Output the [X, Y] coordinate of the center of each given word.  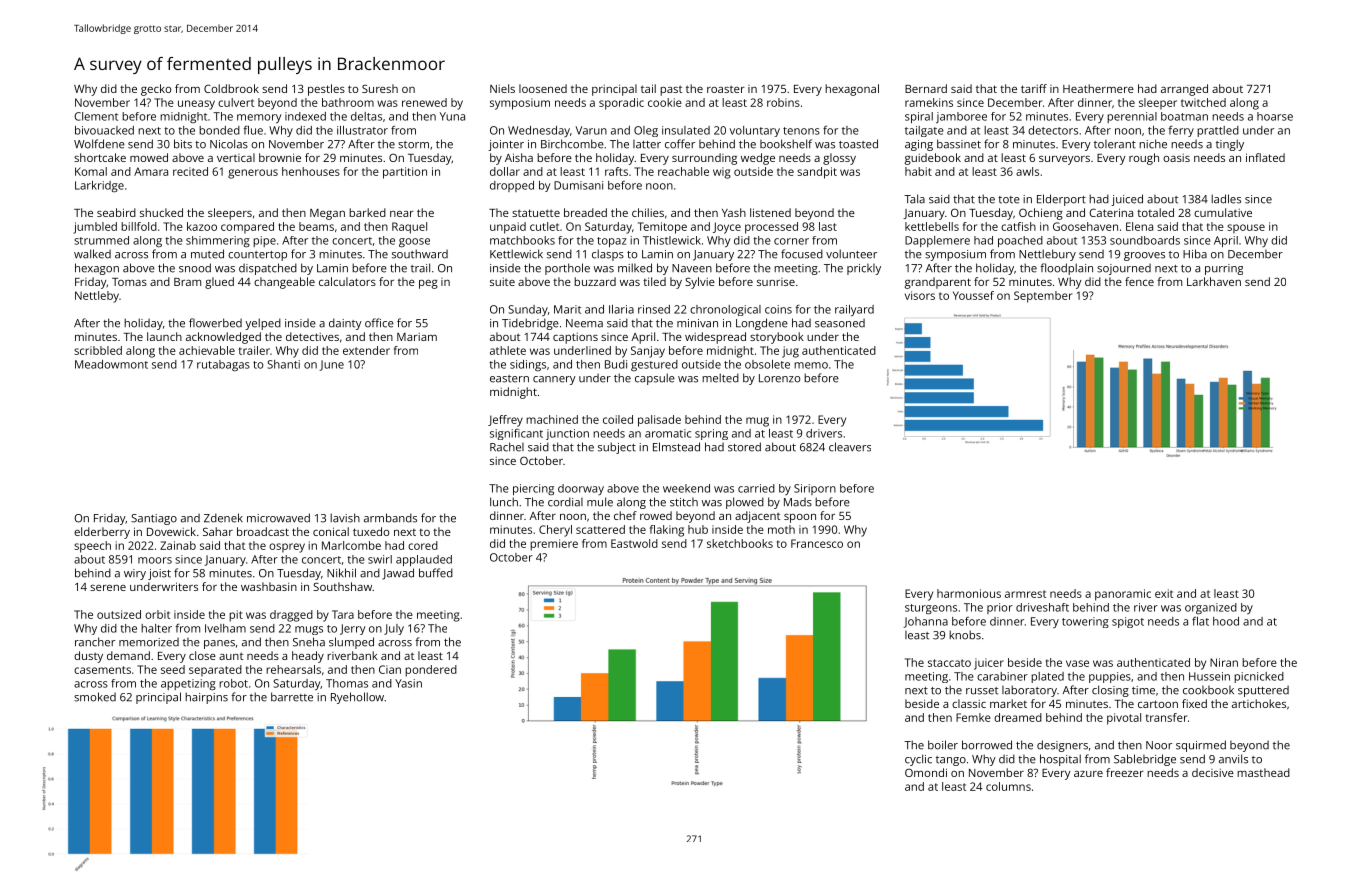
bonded [219, 130]
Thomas [347, 683]
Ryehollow [357, 698]
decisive [1213, 772]
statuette [536, 213]
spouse [1246, 229]
